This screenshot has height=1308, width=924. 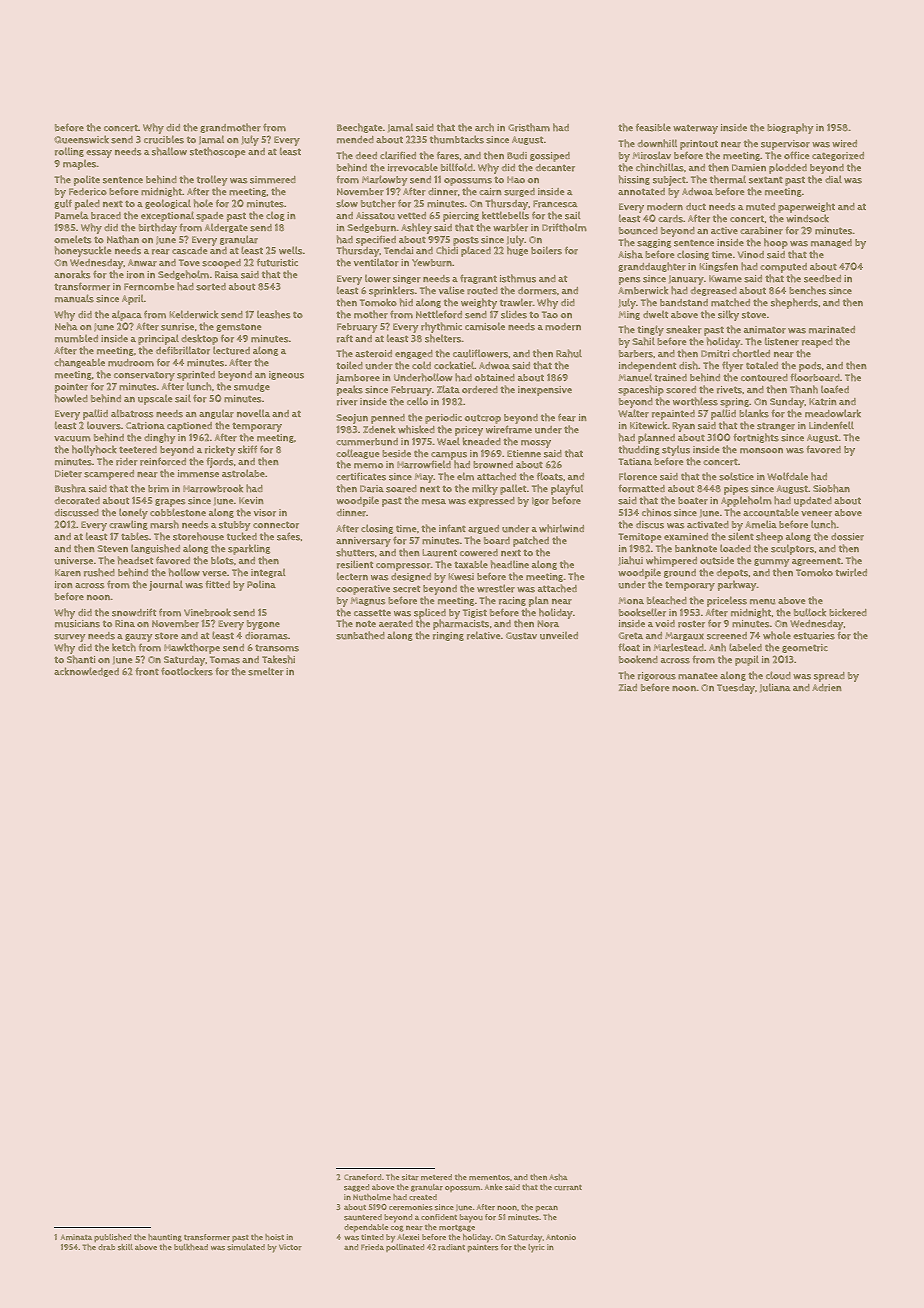 What do you see at coordinates (639, 538) in the screenshot?
I see `Temitope` at bounding box center [639, 538].
